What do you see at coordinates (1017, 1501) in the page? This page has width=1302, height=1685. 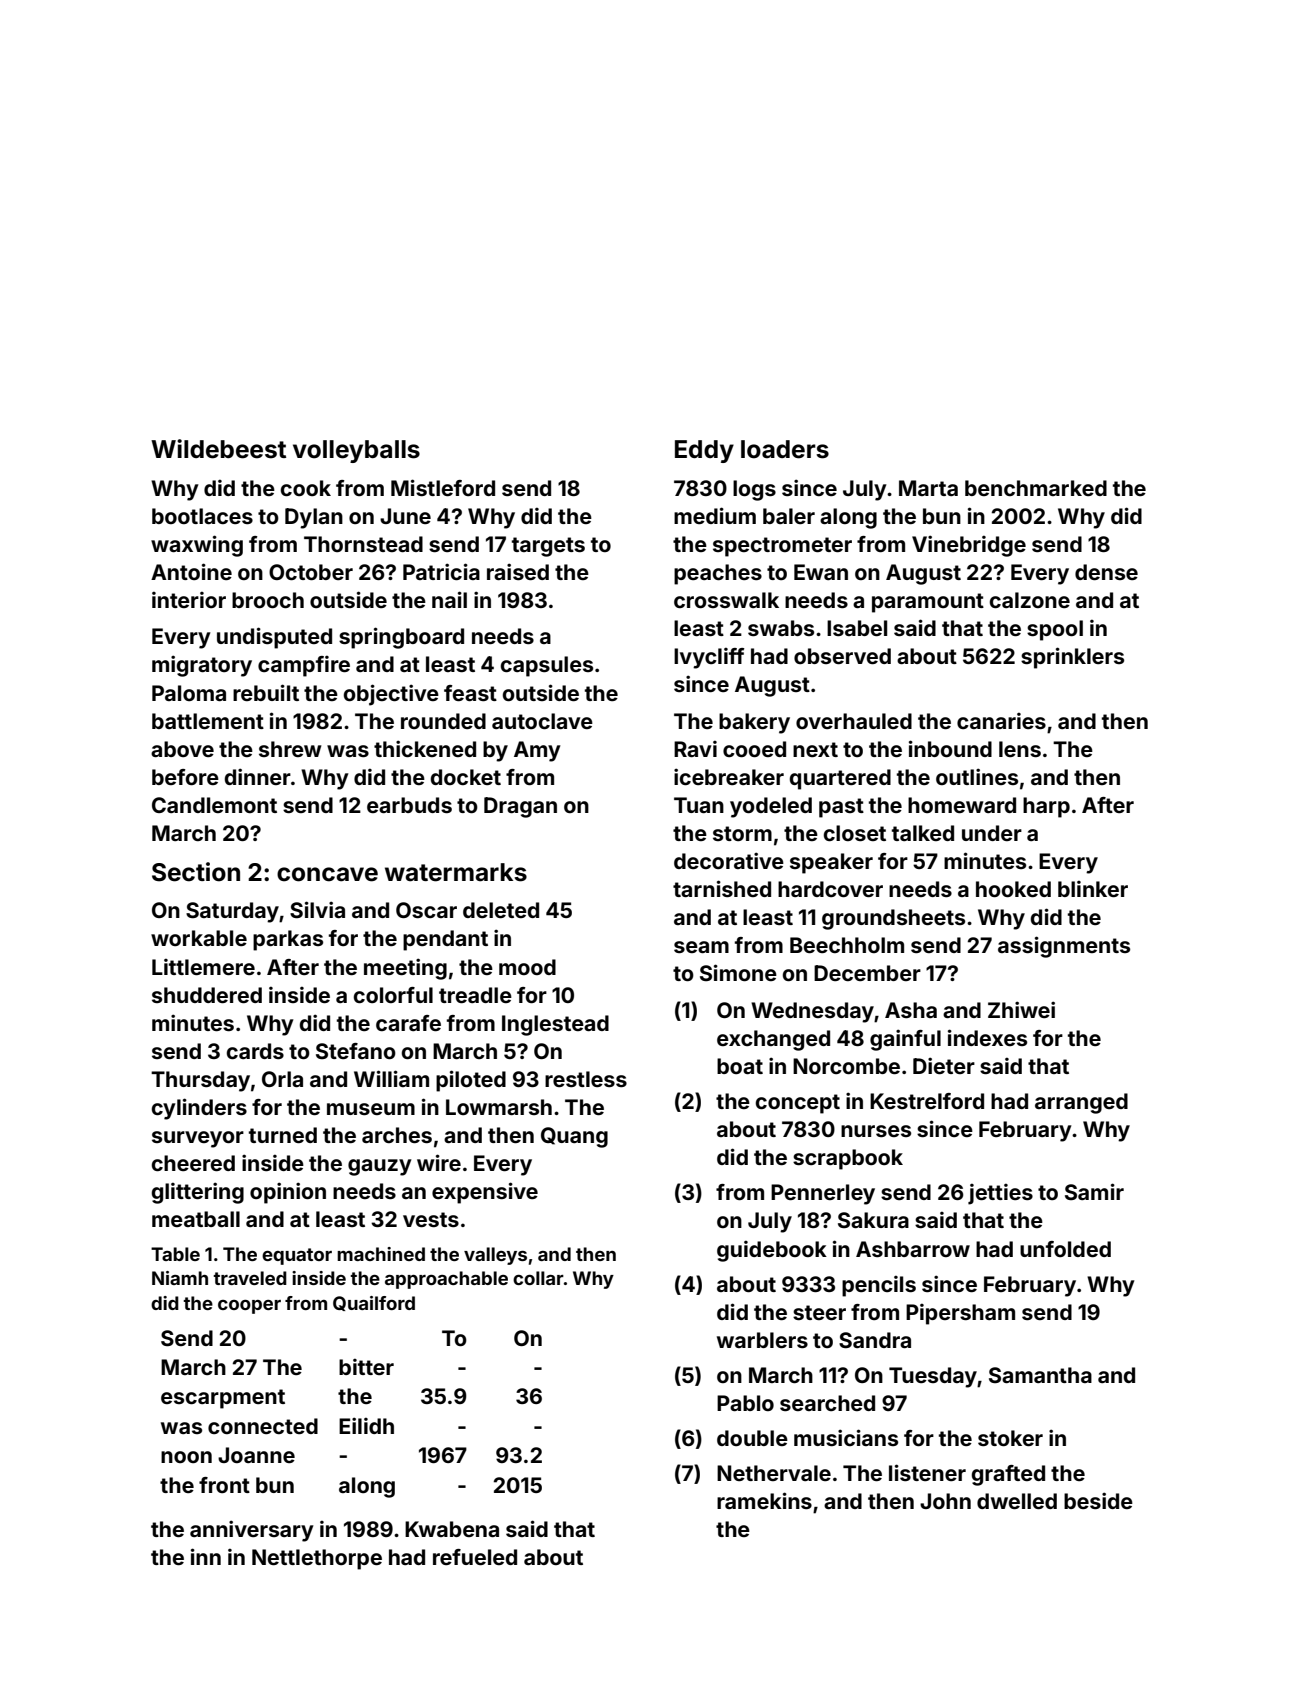 I see `dwelled` at bounding box center [1017, 1501].
